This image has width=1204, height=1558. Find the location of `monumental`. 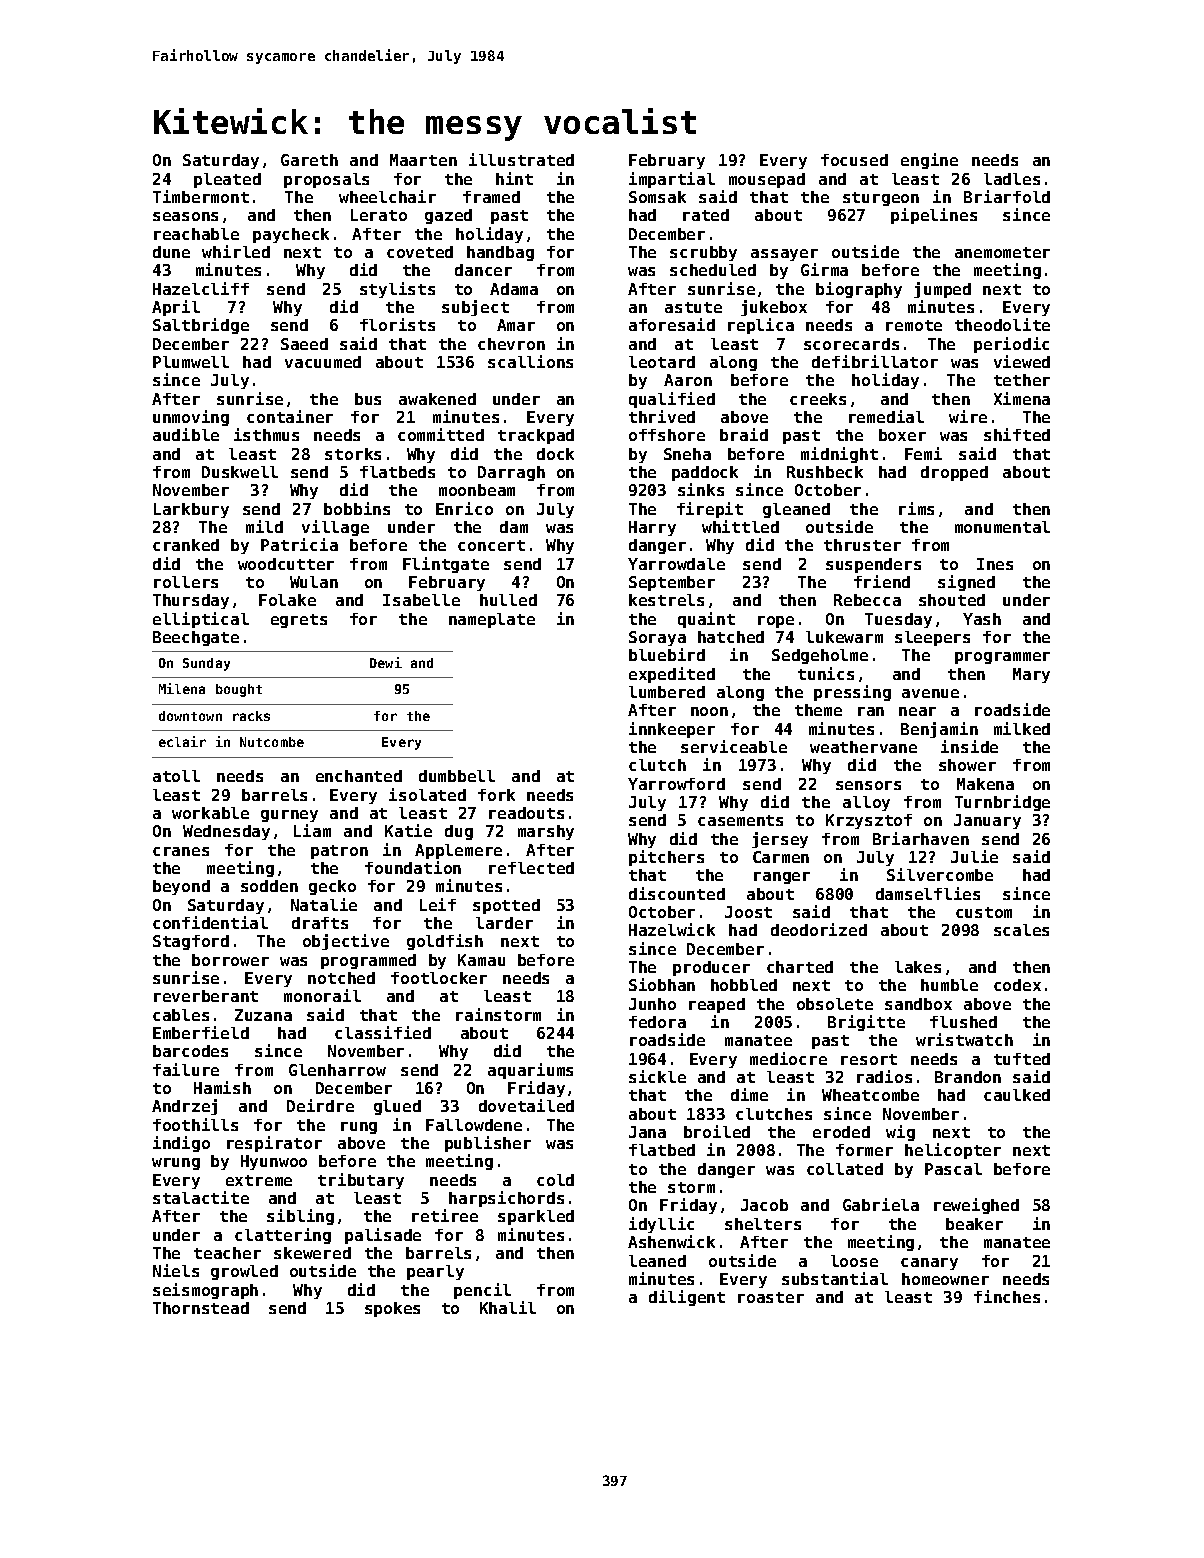

monumental is located at coordinates (1002, 527).
